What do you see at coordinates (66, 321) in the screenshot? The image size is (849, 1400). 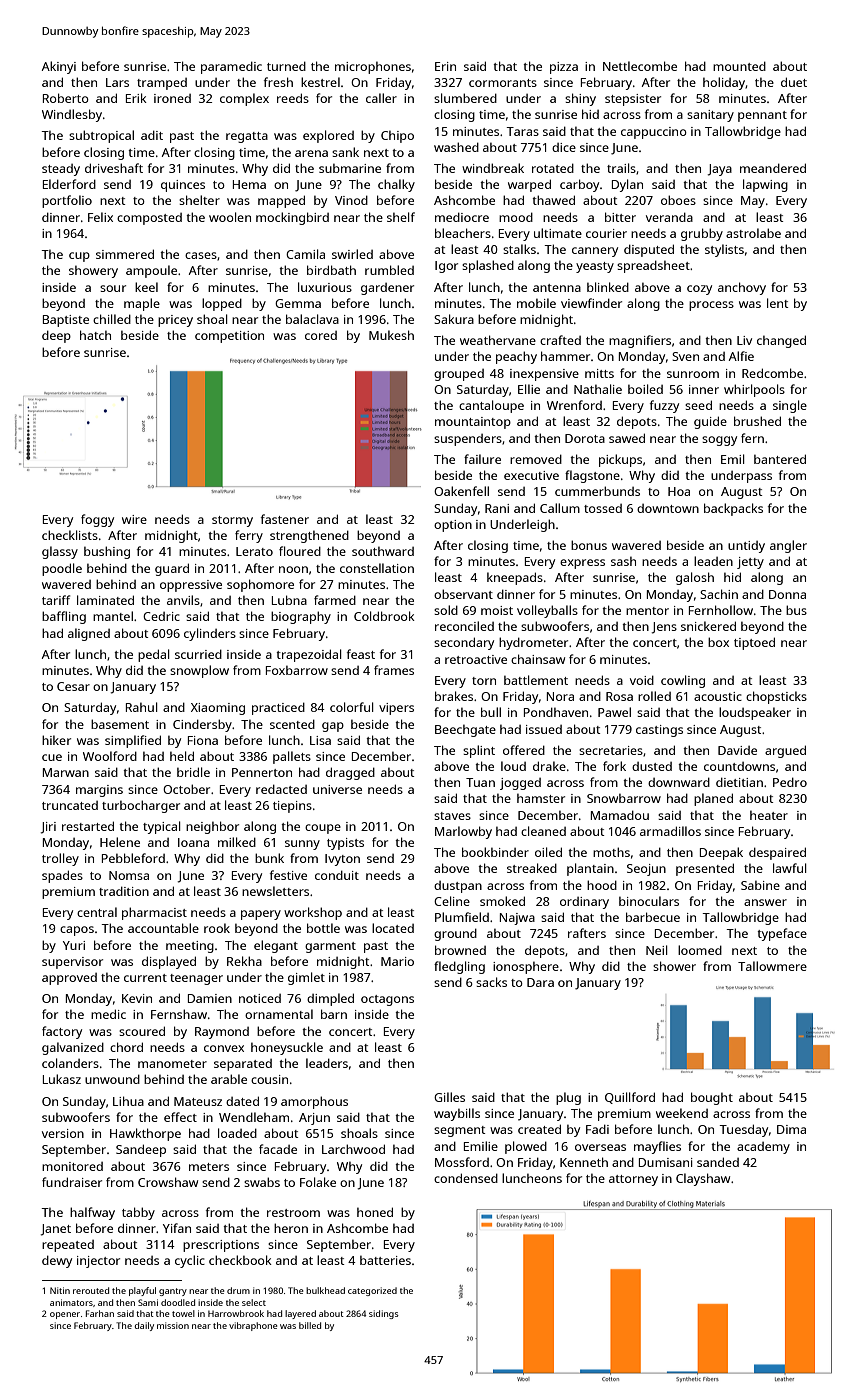 I see `Baptiste` at bounding box center [66, 321].
